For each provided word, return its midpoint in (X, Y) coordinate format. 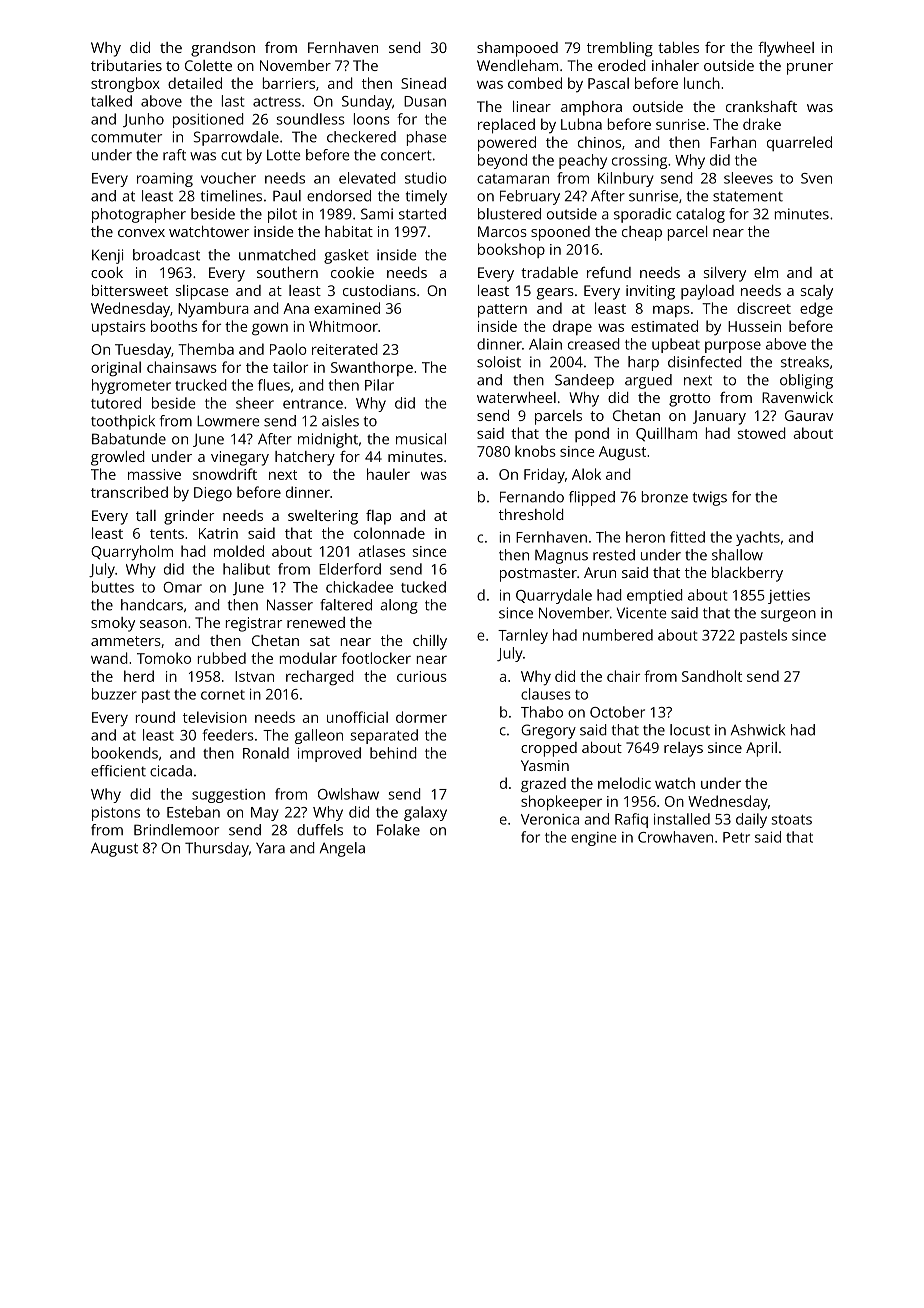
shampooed (517, 49)
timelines (231, 196)
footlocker (376, 658)
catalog (700, 215)
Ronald (266, 753)
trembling (620, 49)
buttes (113, 587)
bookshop (511, 250)
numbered (618, 635)
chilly (430, 642)
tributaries (126, 65)
